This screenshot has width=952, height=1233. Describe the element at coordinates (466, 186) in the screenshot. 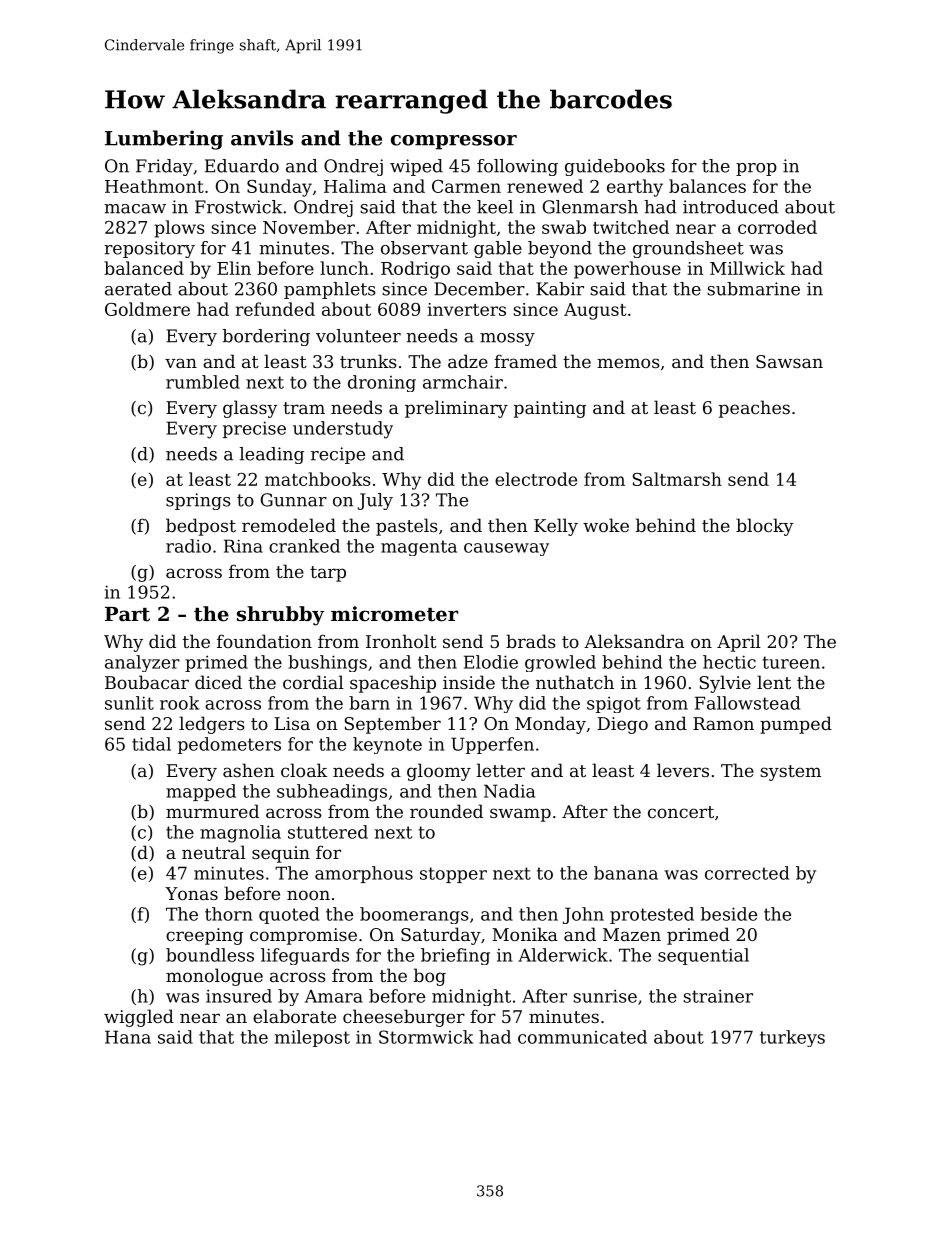

I see `Carmen` at that location.
